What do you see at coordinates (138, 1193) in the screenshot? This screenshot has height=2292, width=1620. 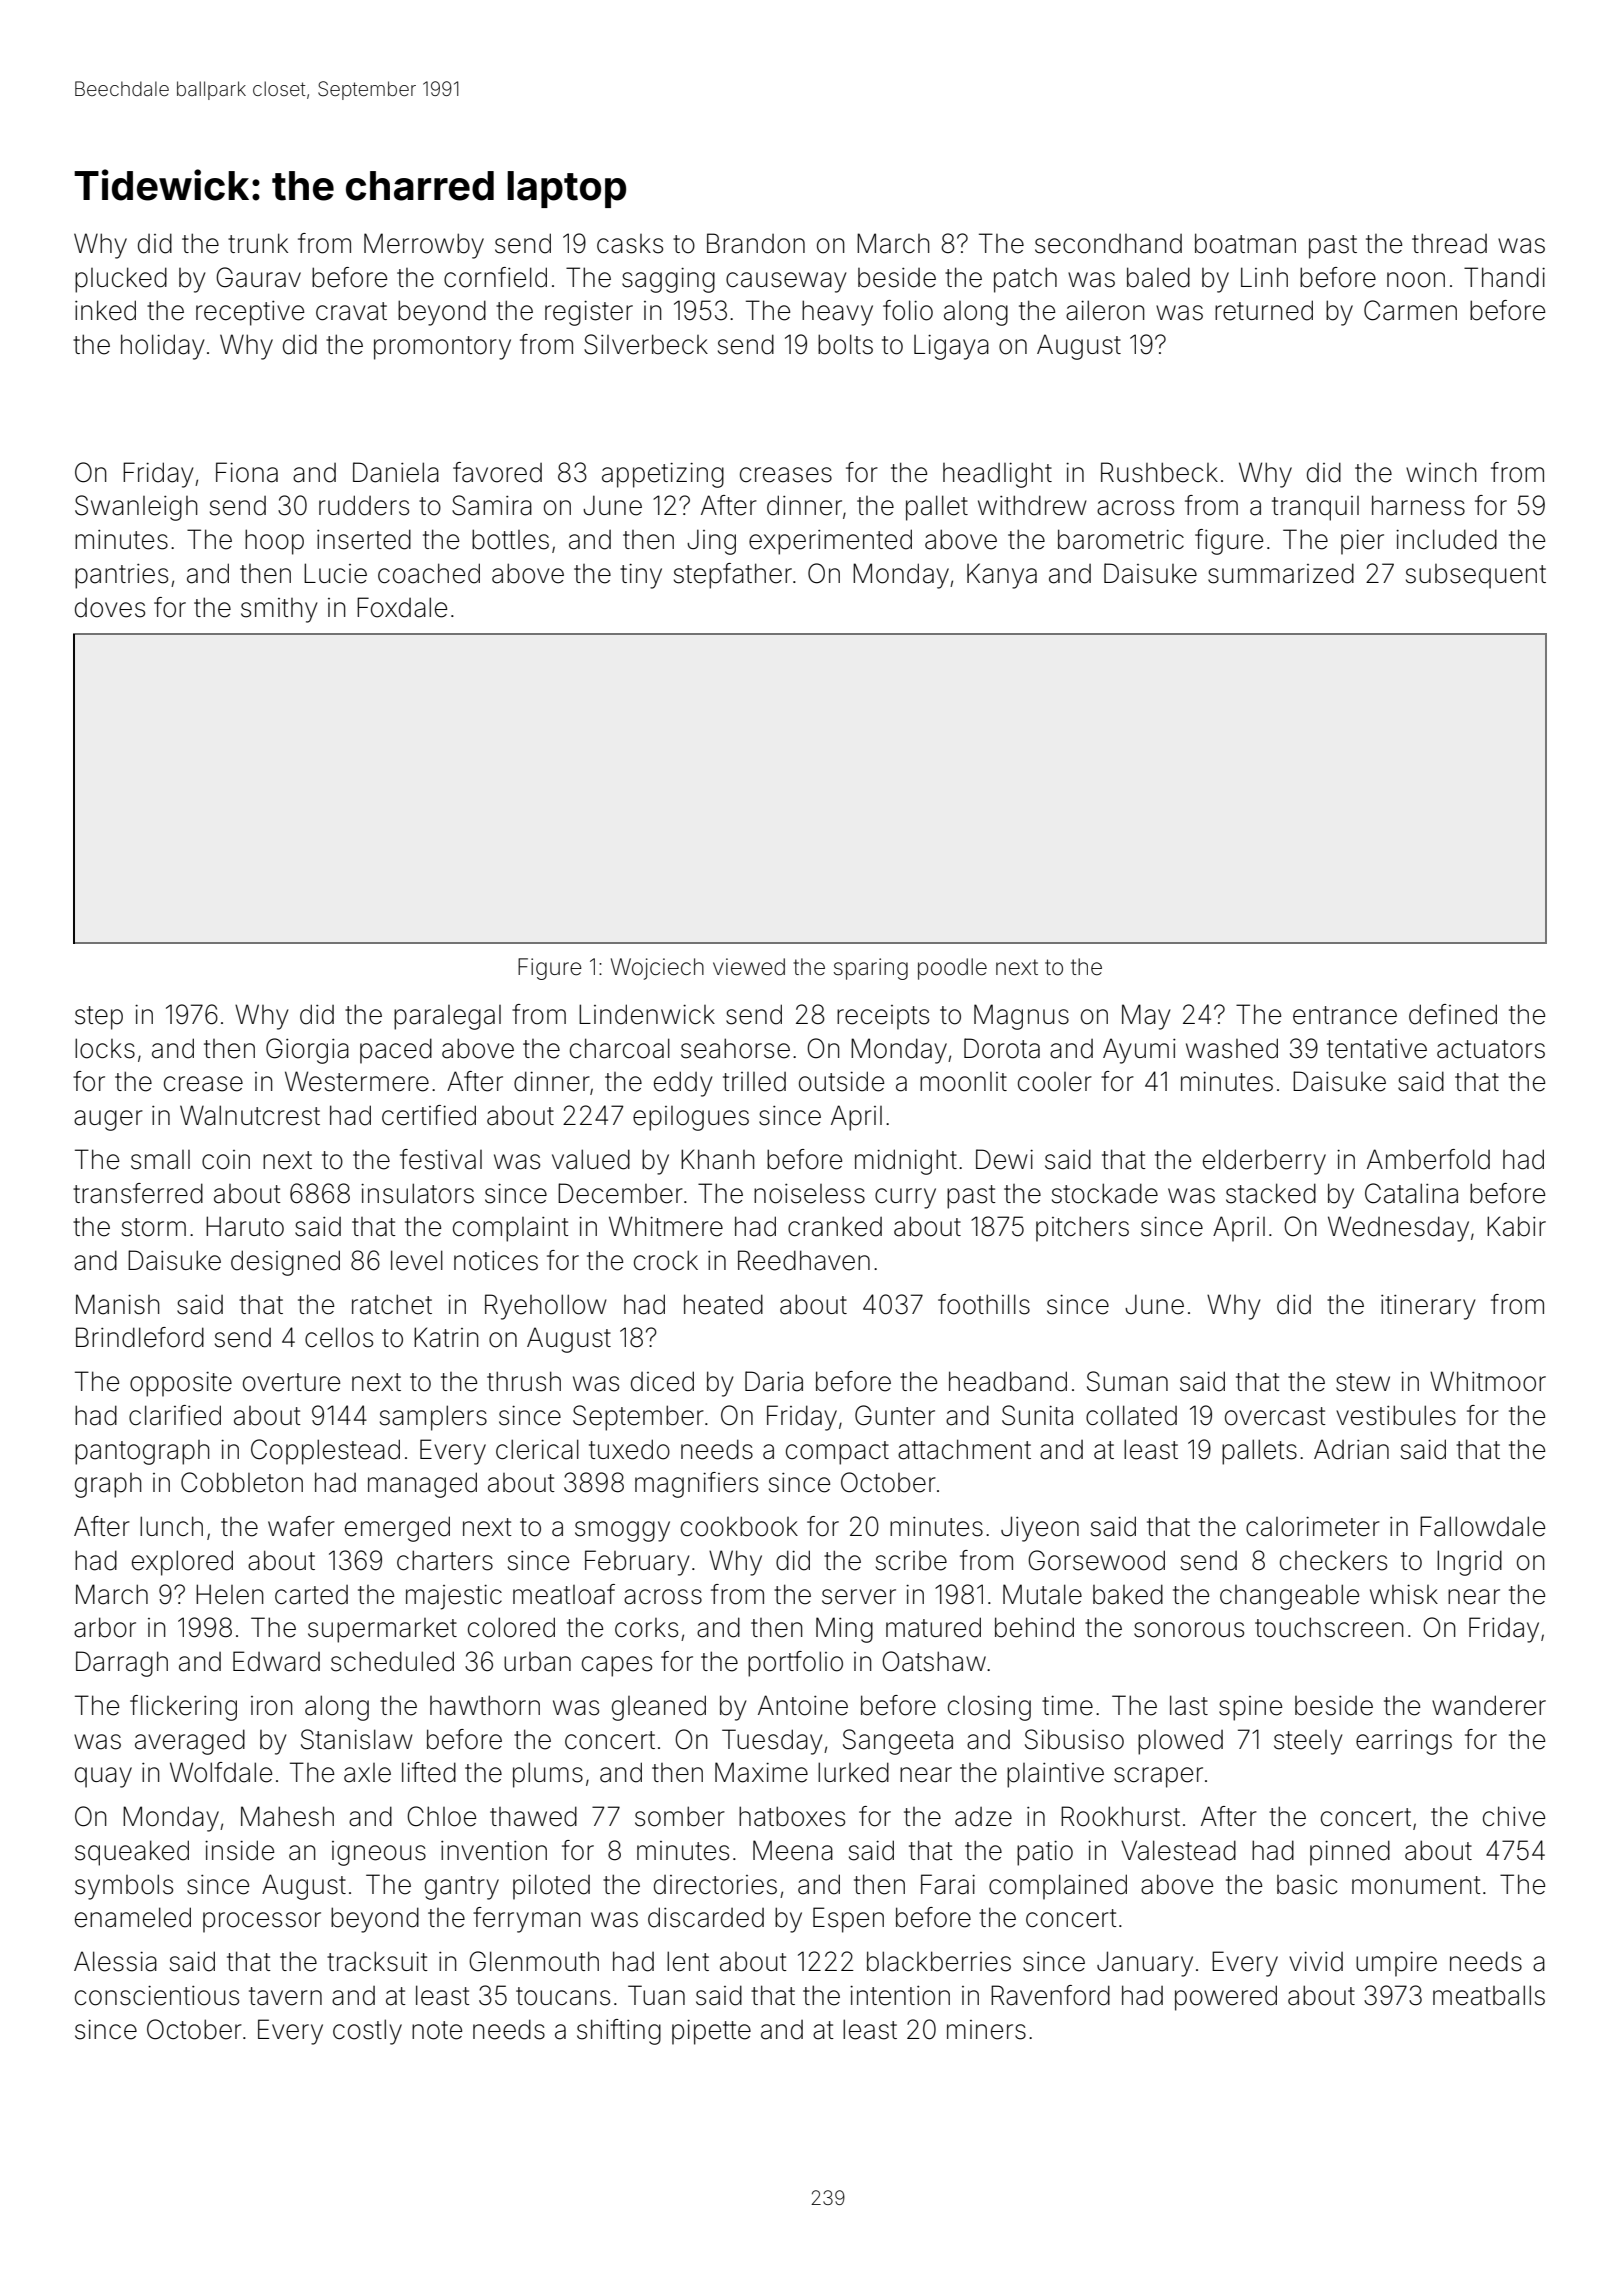 I see `transferred` at bounding box center [138, 1193].
